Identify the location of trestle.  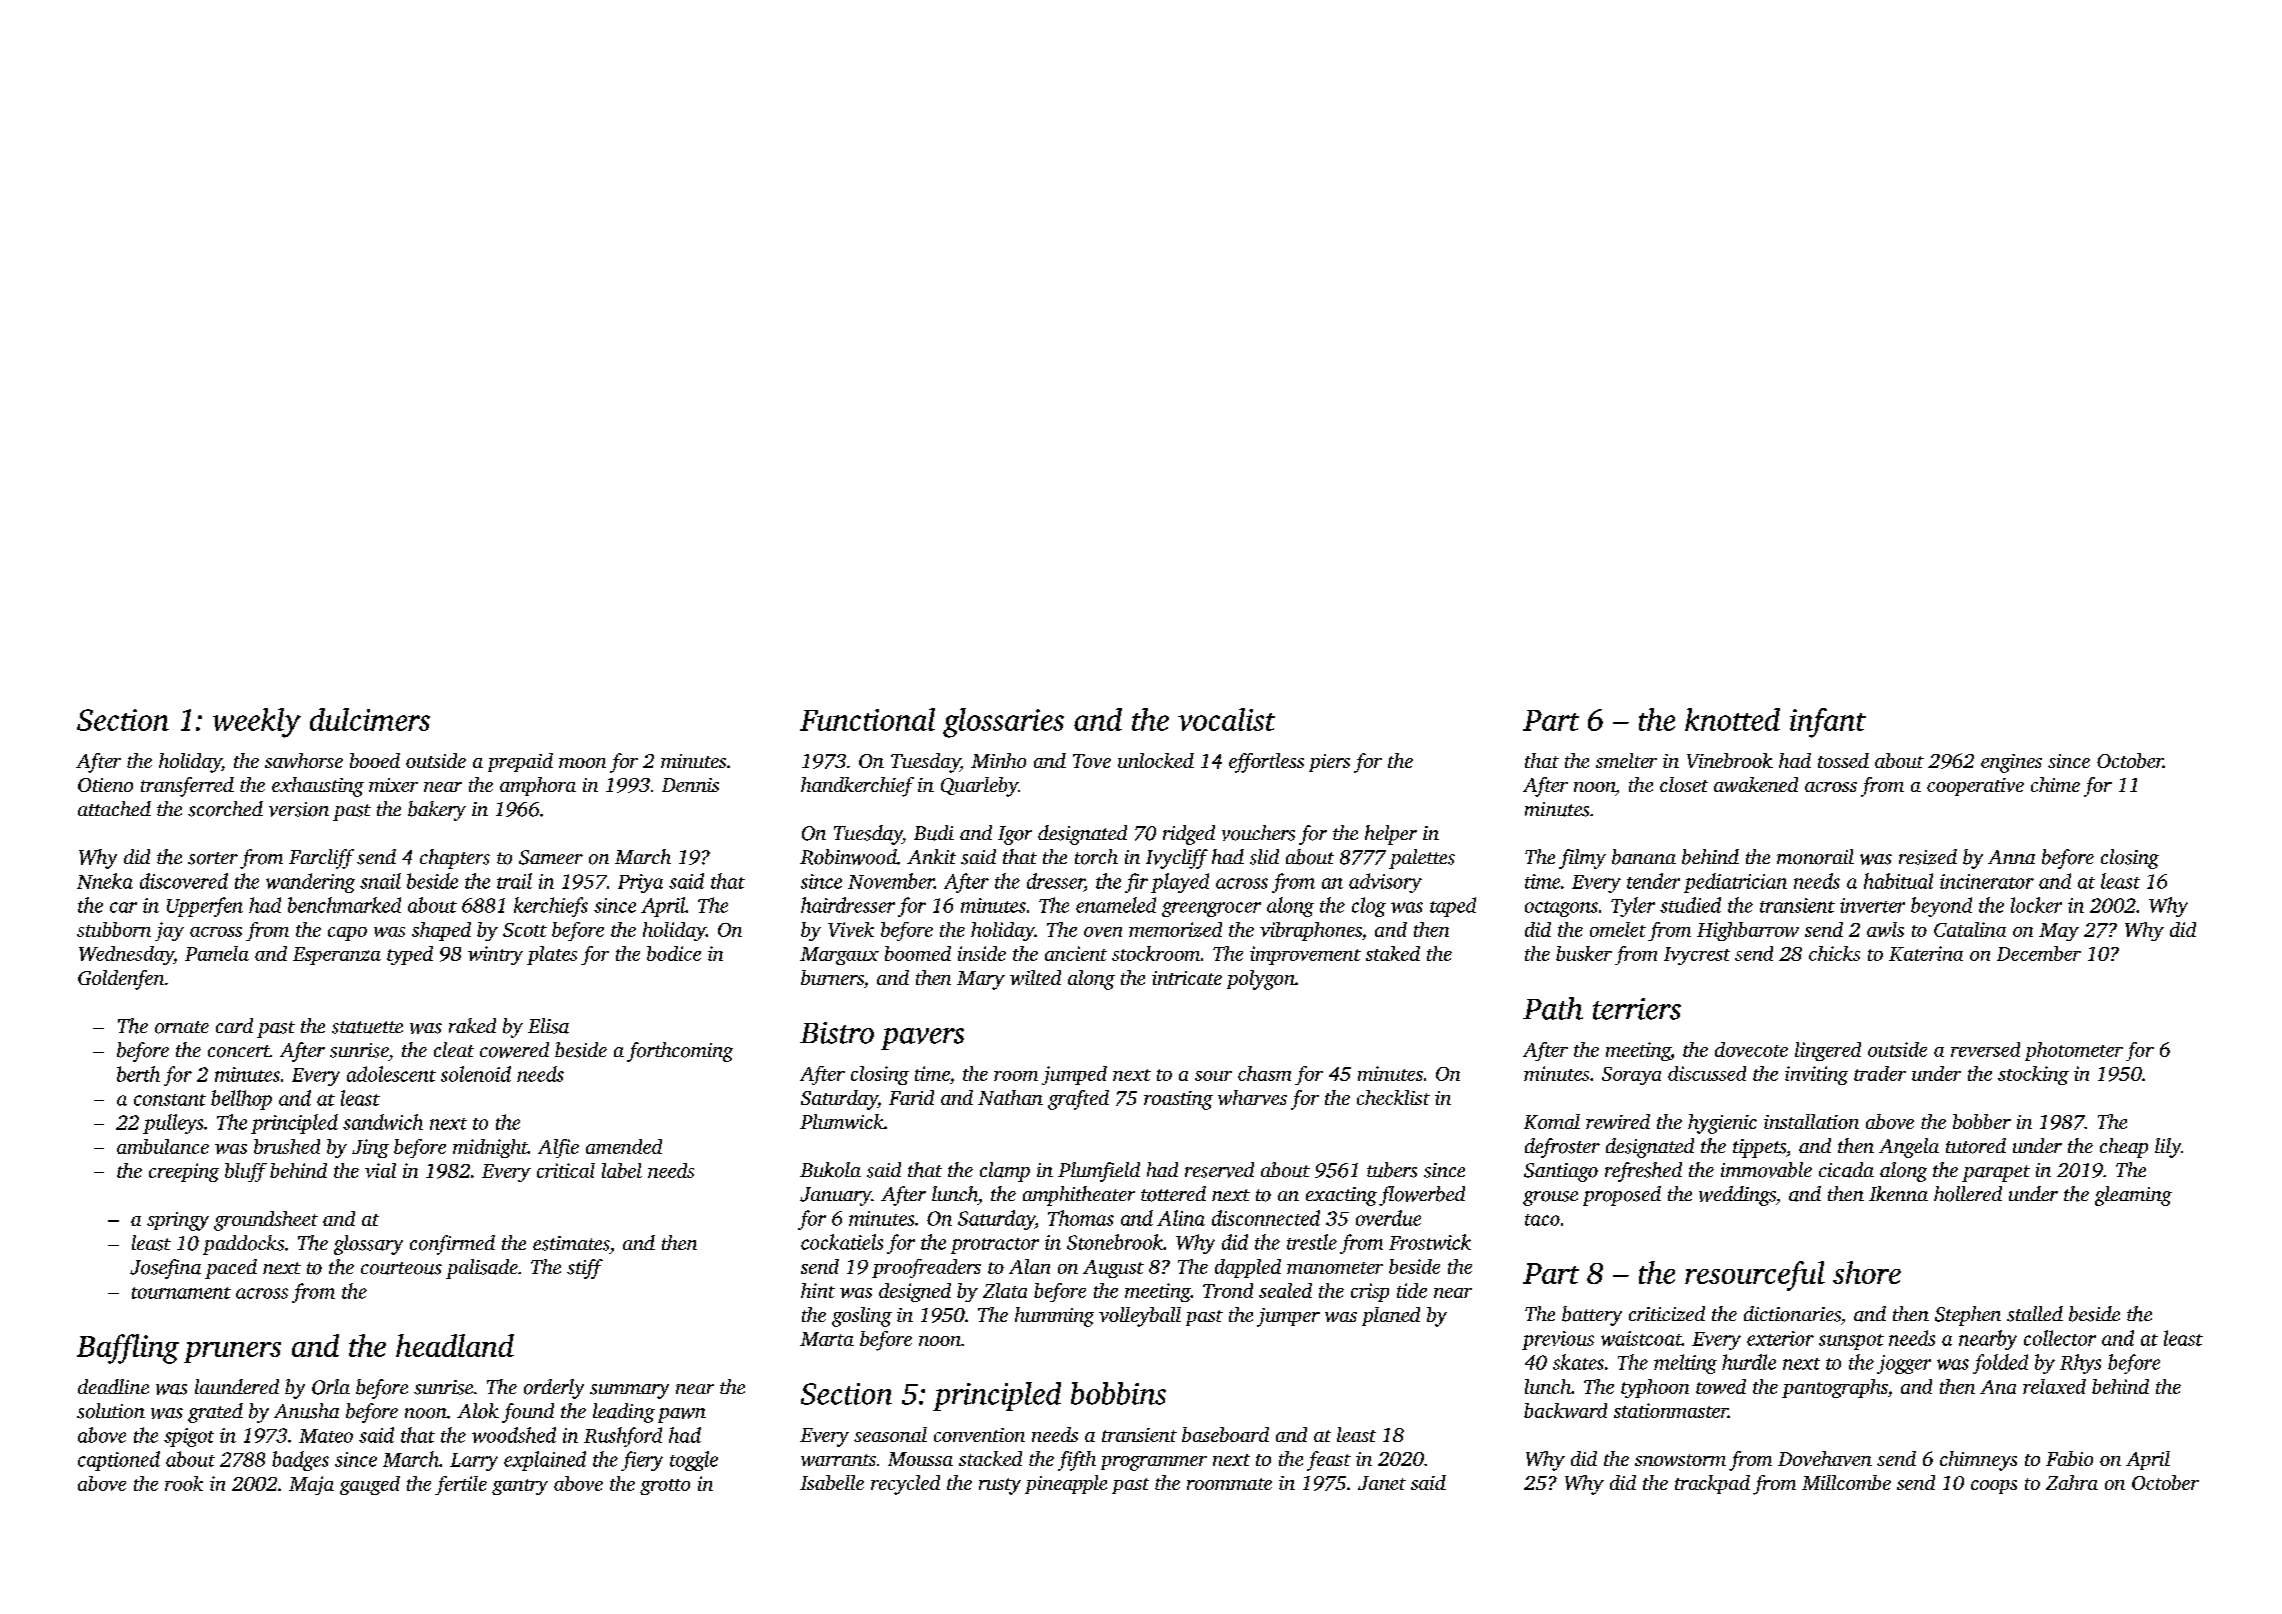
(1312, 1242).
